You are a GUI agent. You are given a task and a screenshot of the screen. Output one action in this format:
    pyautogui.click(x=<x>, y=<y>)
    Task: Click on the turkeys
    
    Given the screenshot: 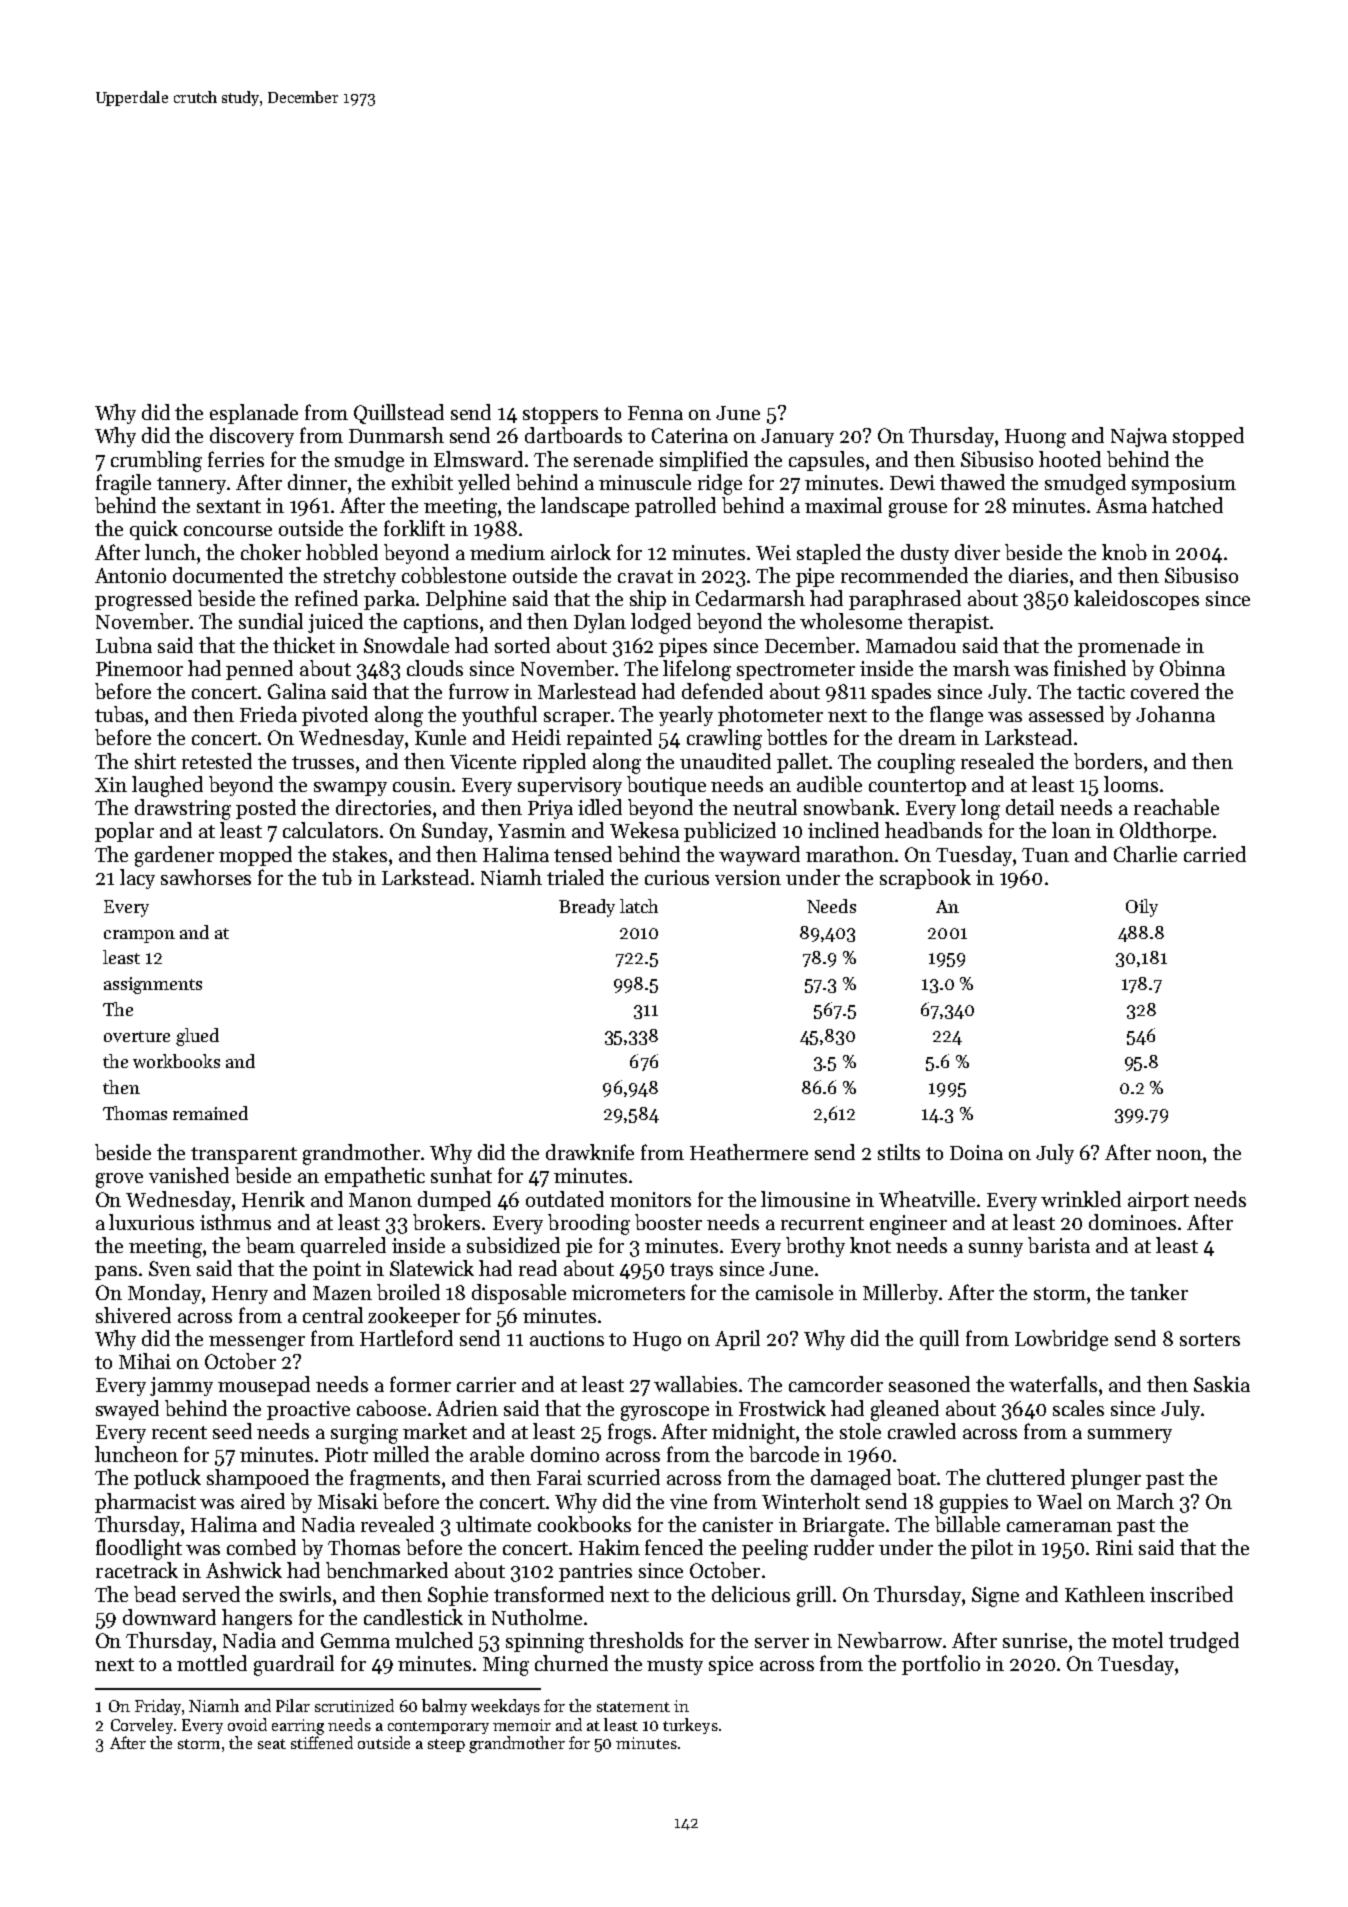 What is the action you would take?
    pyautogui.click(x=690, y=1726)
